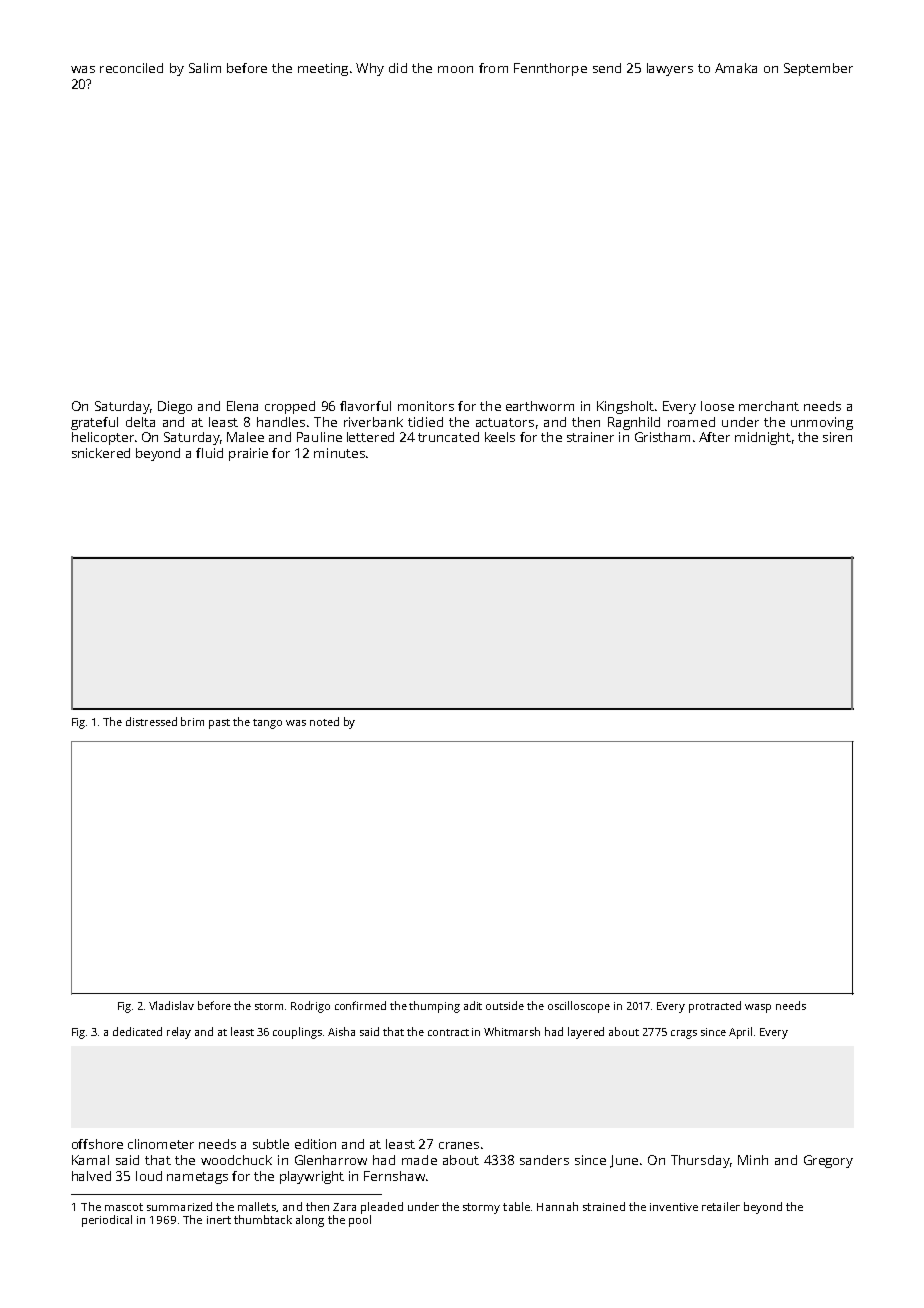 Image resolution: width=924 pixels, height=1308 pixels. What do you see at coordinates (161, 1144) in the image?
I see `clinometer` at bounding box center [161, 1144].
